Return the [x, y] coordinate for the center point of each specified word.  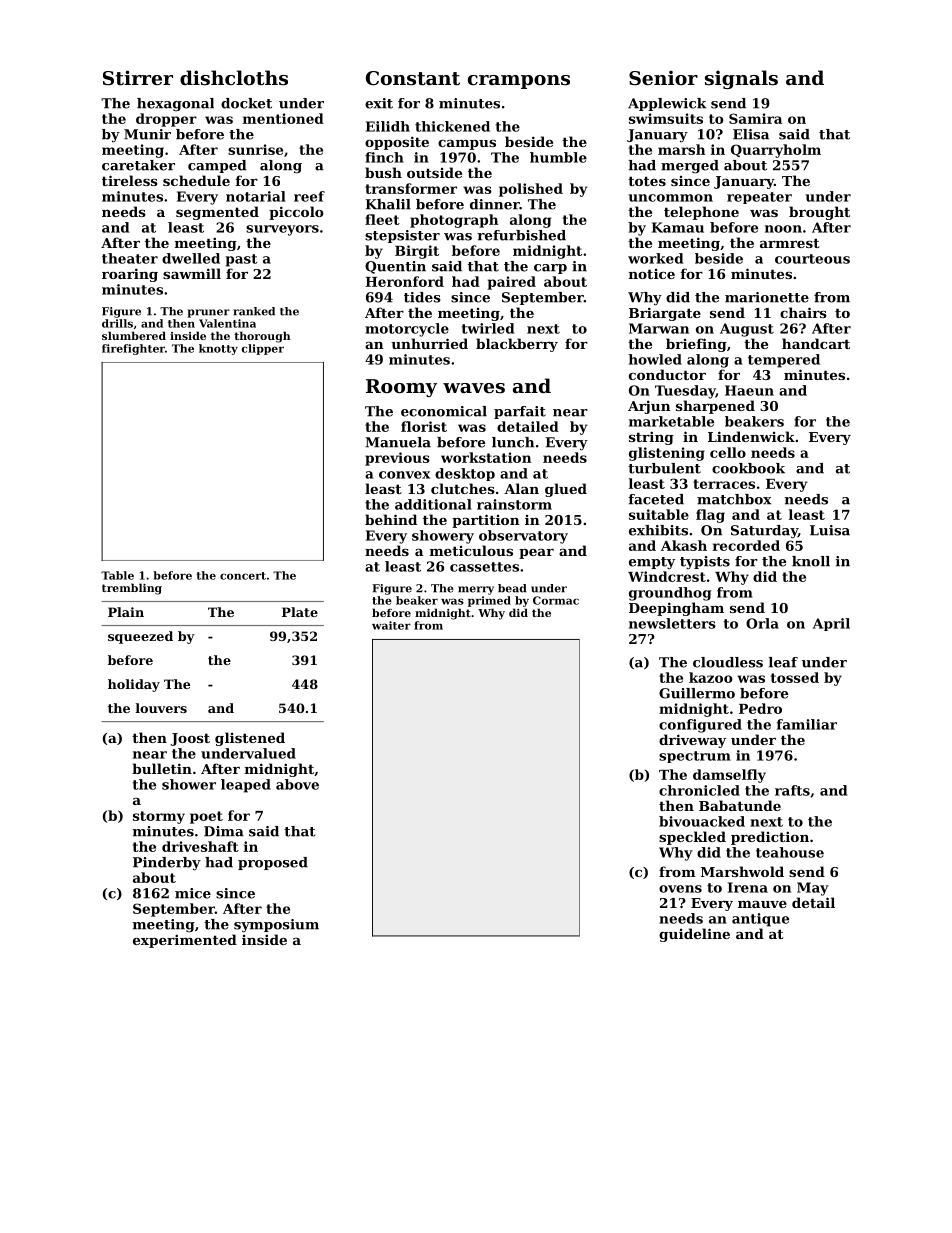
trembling [132, 589]
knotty [218, 349]
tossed [795, 677]
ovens [680, 889]
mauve [762, 904]
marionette [767, 297]
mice [193, 893]
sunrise [255, 149]
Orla [762, 623]
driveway [692, 741]
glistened [250, 739]
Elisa [751, 134]
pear [536, 554]
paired [511, 283]
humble [558, 157]
